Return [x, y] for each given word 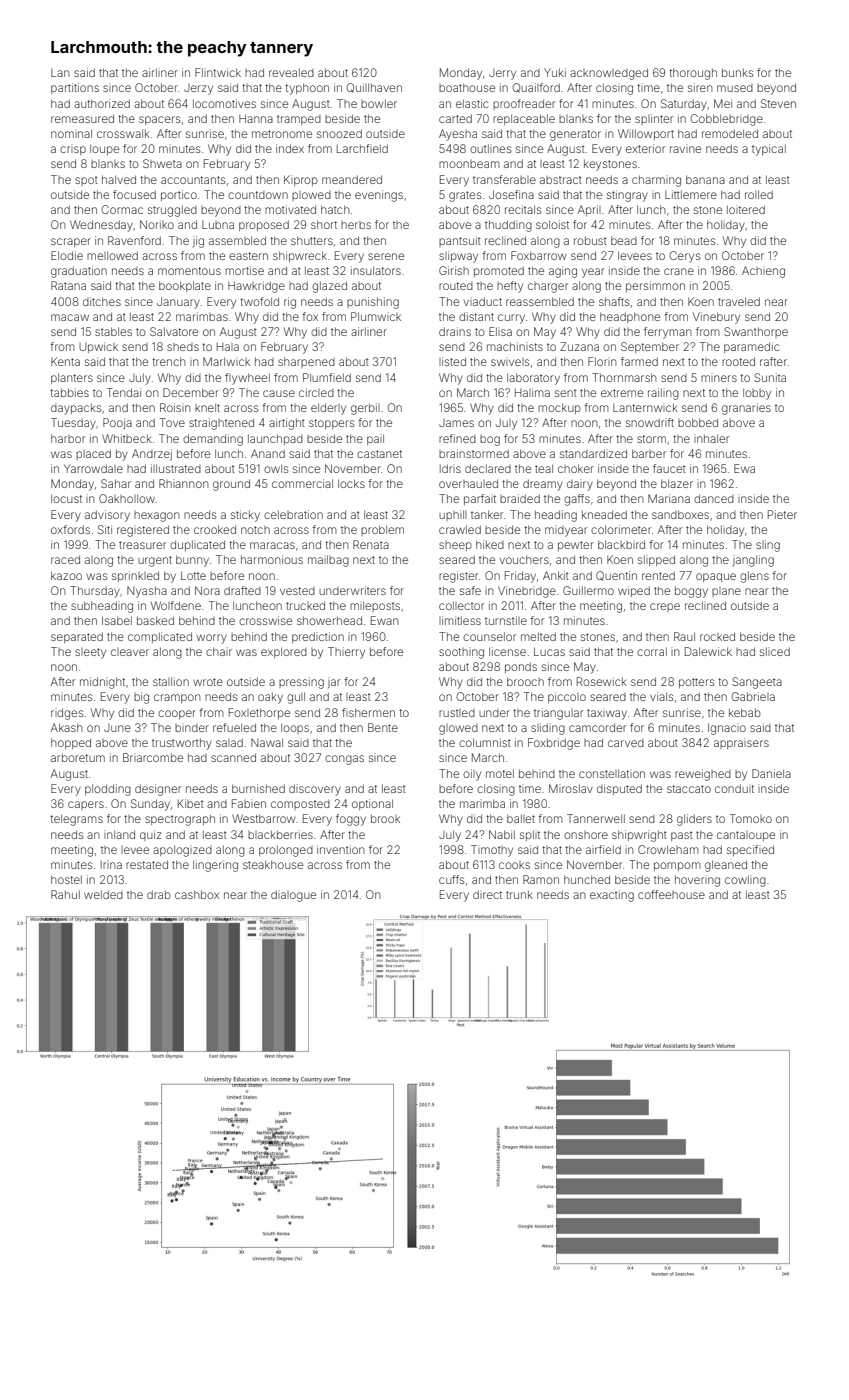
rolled [759, 194]
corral [652, 651]
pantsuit [460, 241]
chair [219, 651]
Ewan [385, 620]
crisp [73, 150]
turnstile [506, 620]
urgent [155, 561]
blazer [677, 483]
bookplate [185, 286]
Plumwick [376, 316]
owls [276, 468]
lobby [757, 394]
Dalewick [708, 651]
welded [103, 894]
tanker [487, 514]
